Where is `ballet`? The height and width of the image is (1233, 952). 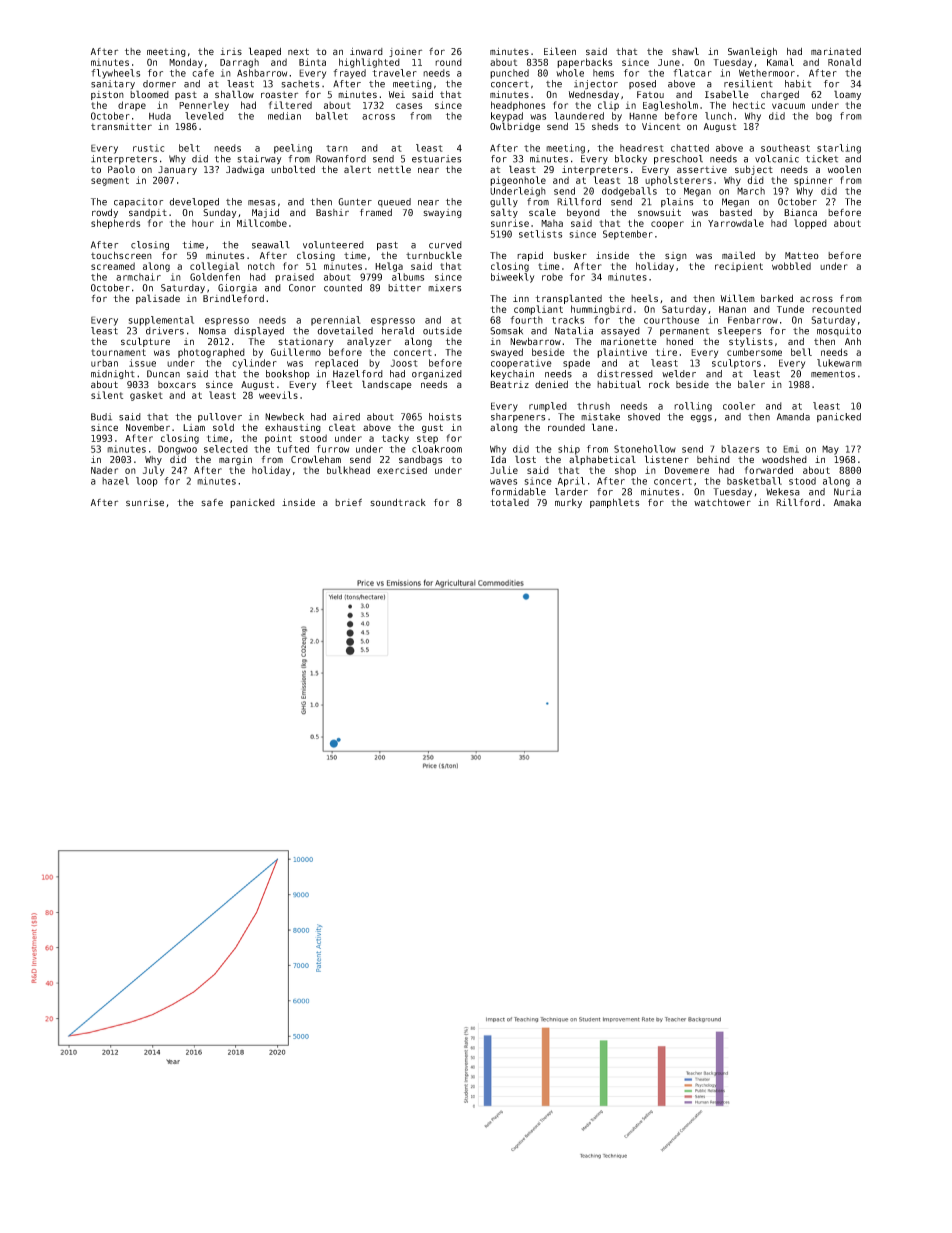 ballet is located at coordinates (332, 116).
